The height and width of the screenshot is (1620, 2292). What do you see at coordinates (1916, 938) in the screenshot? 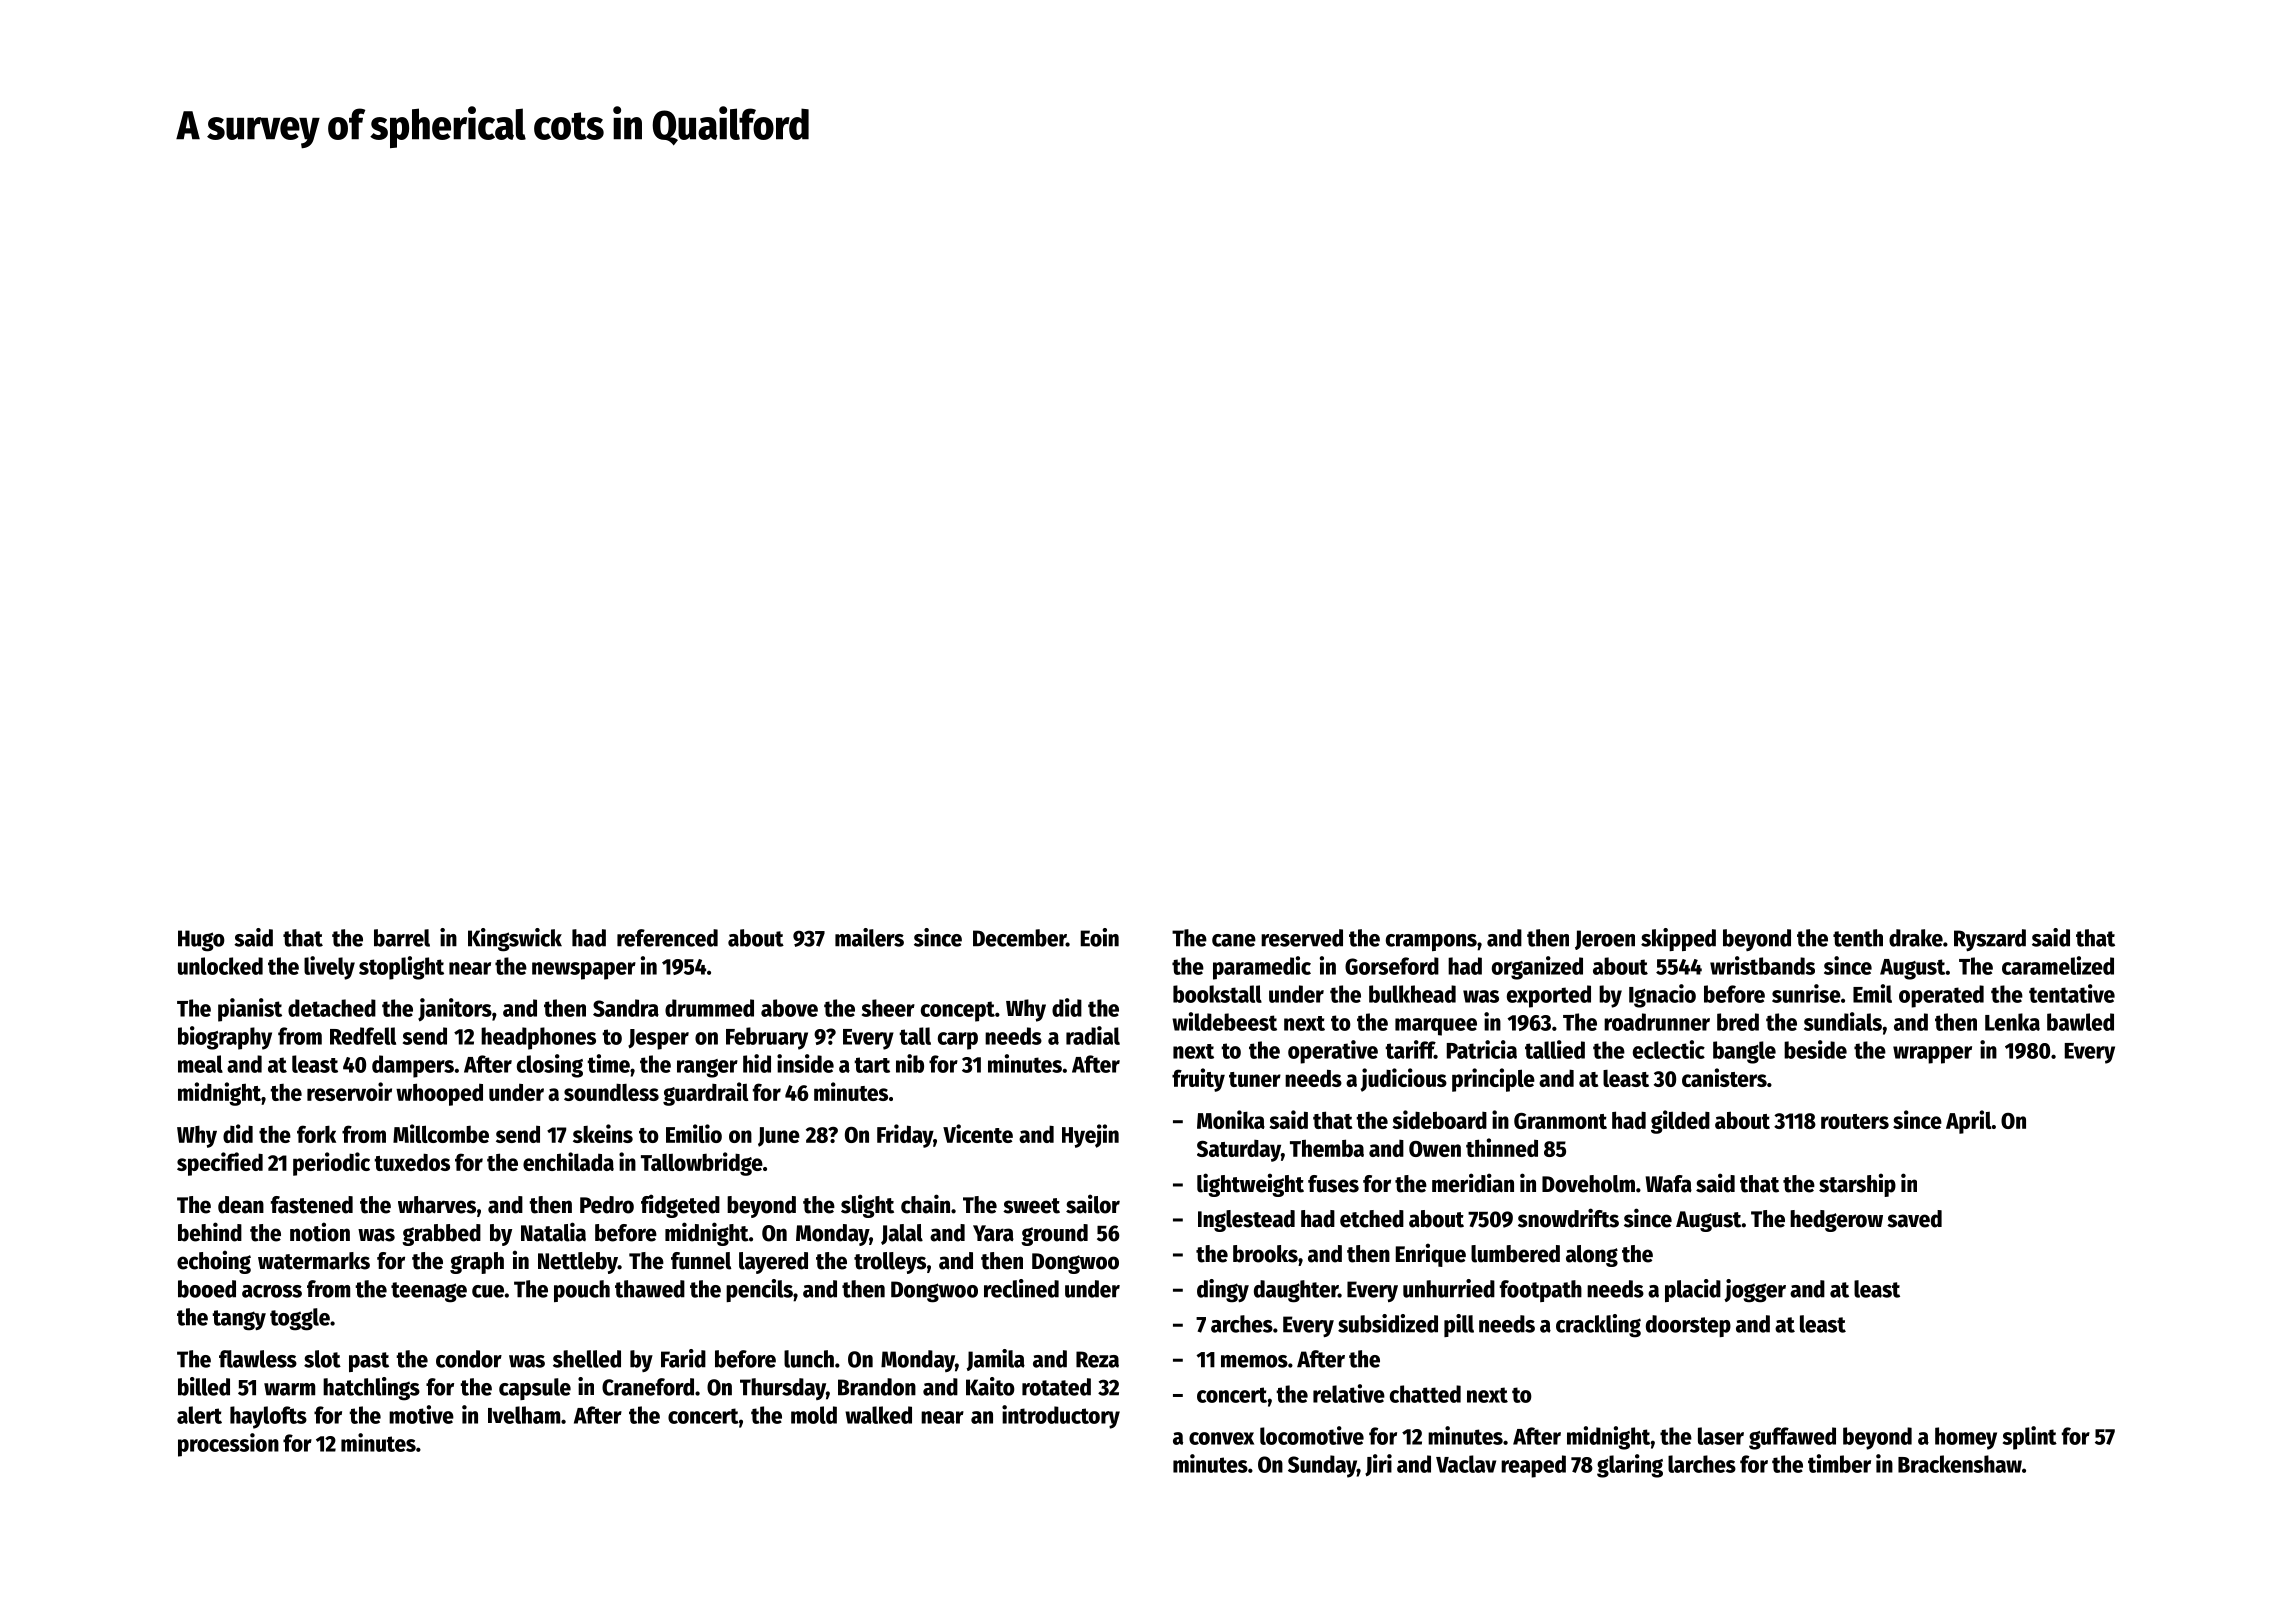
I see `drake` at bounding box center [1916, 938].
